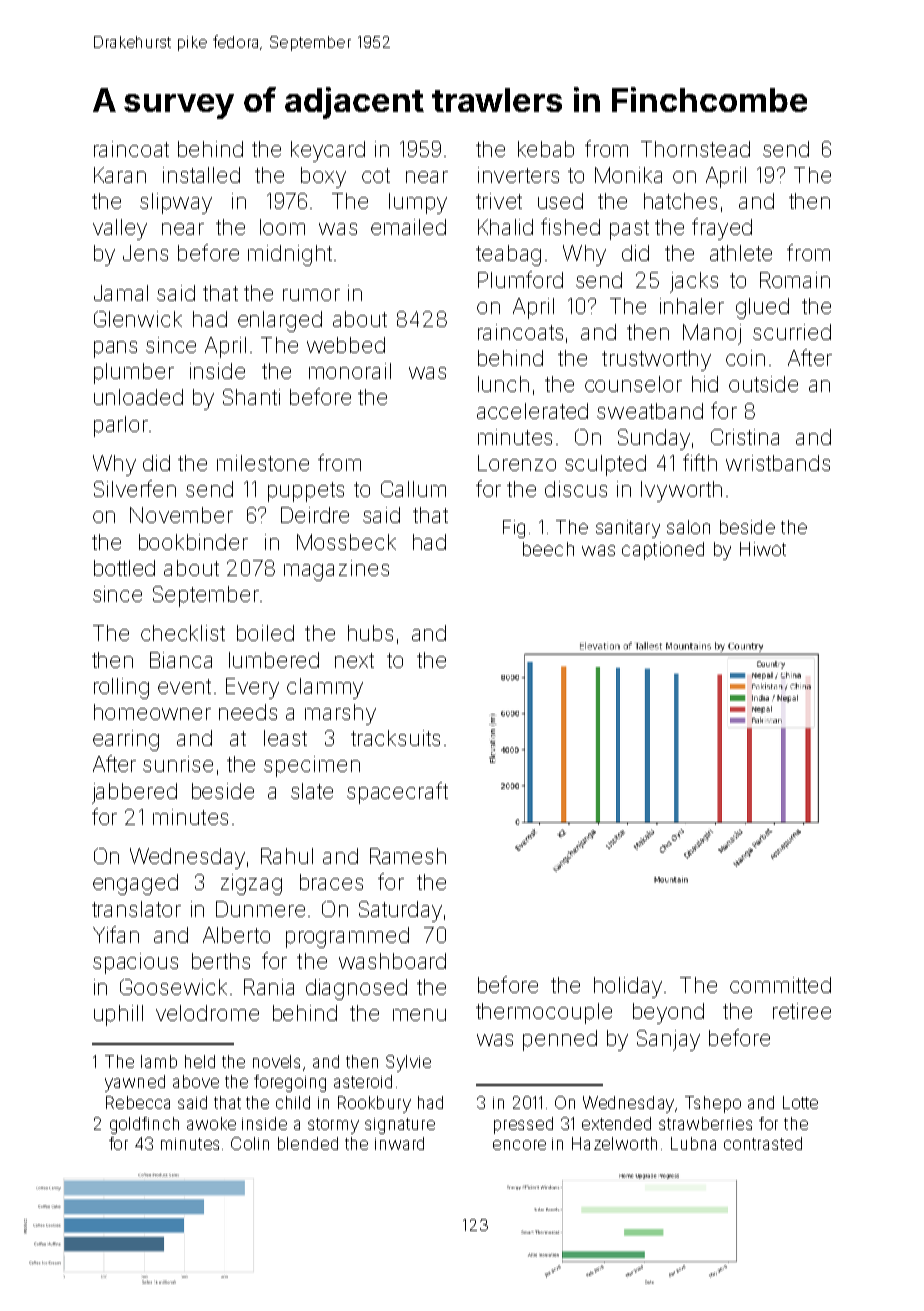 Image resolution: width=924 pixels, height=1311 pixels. What do you see at coordinates (763, 549) in the page?
I see `Hiwot` at bounding box center [763, 549].
